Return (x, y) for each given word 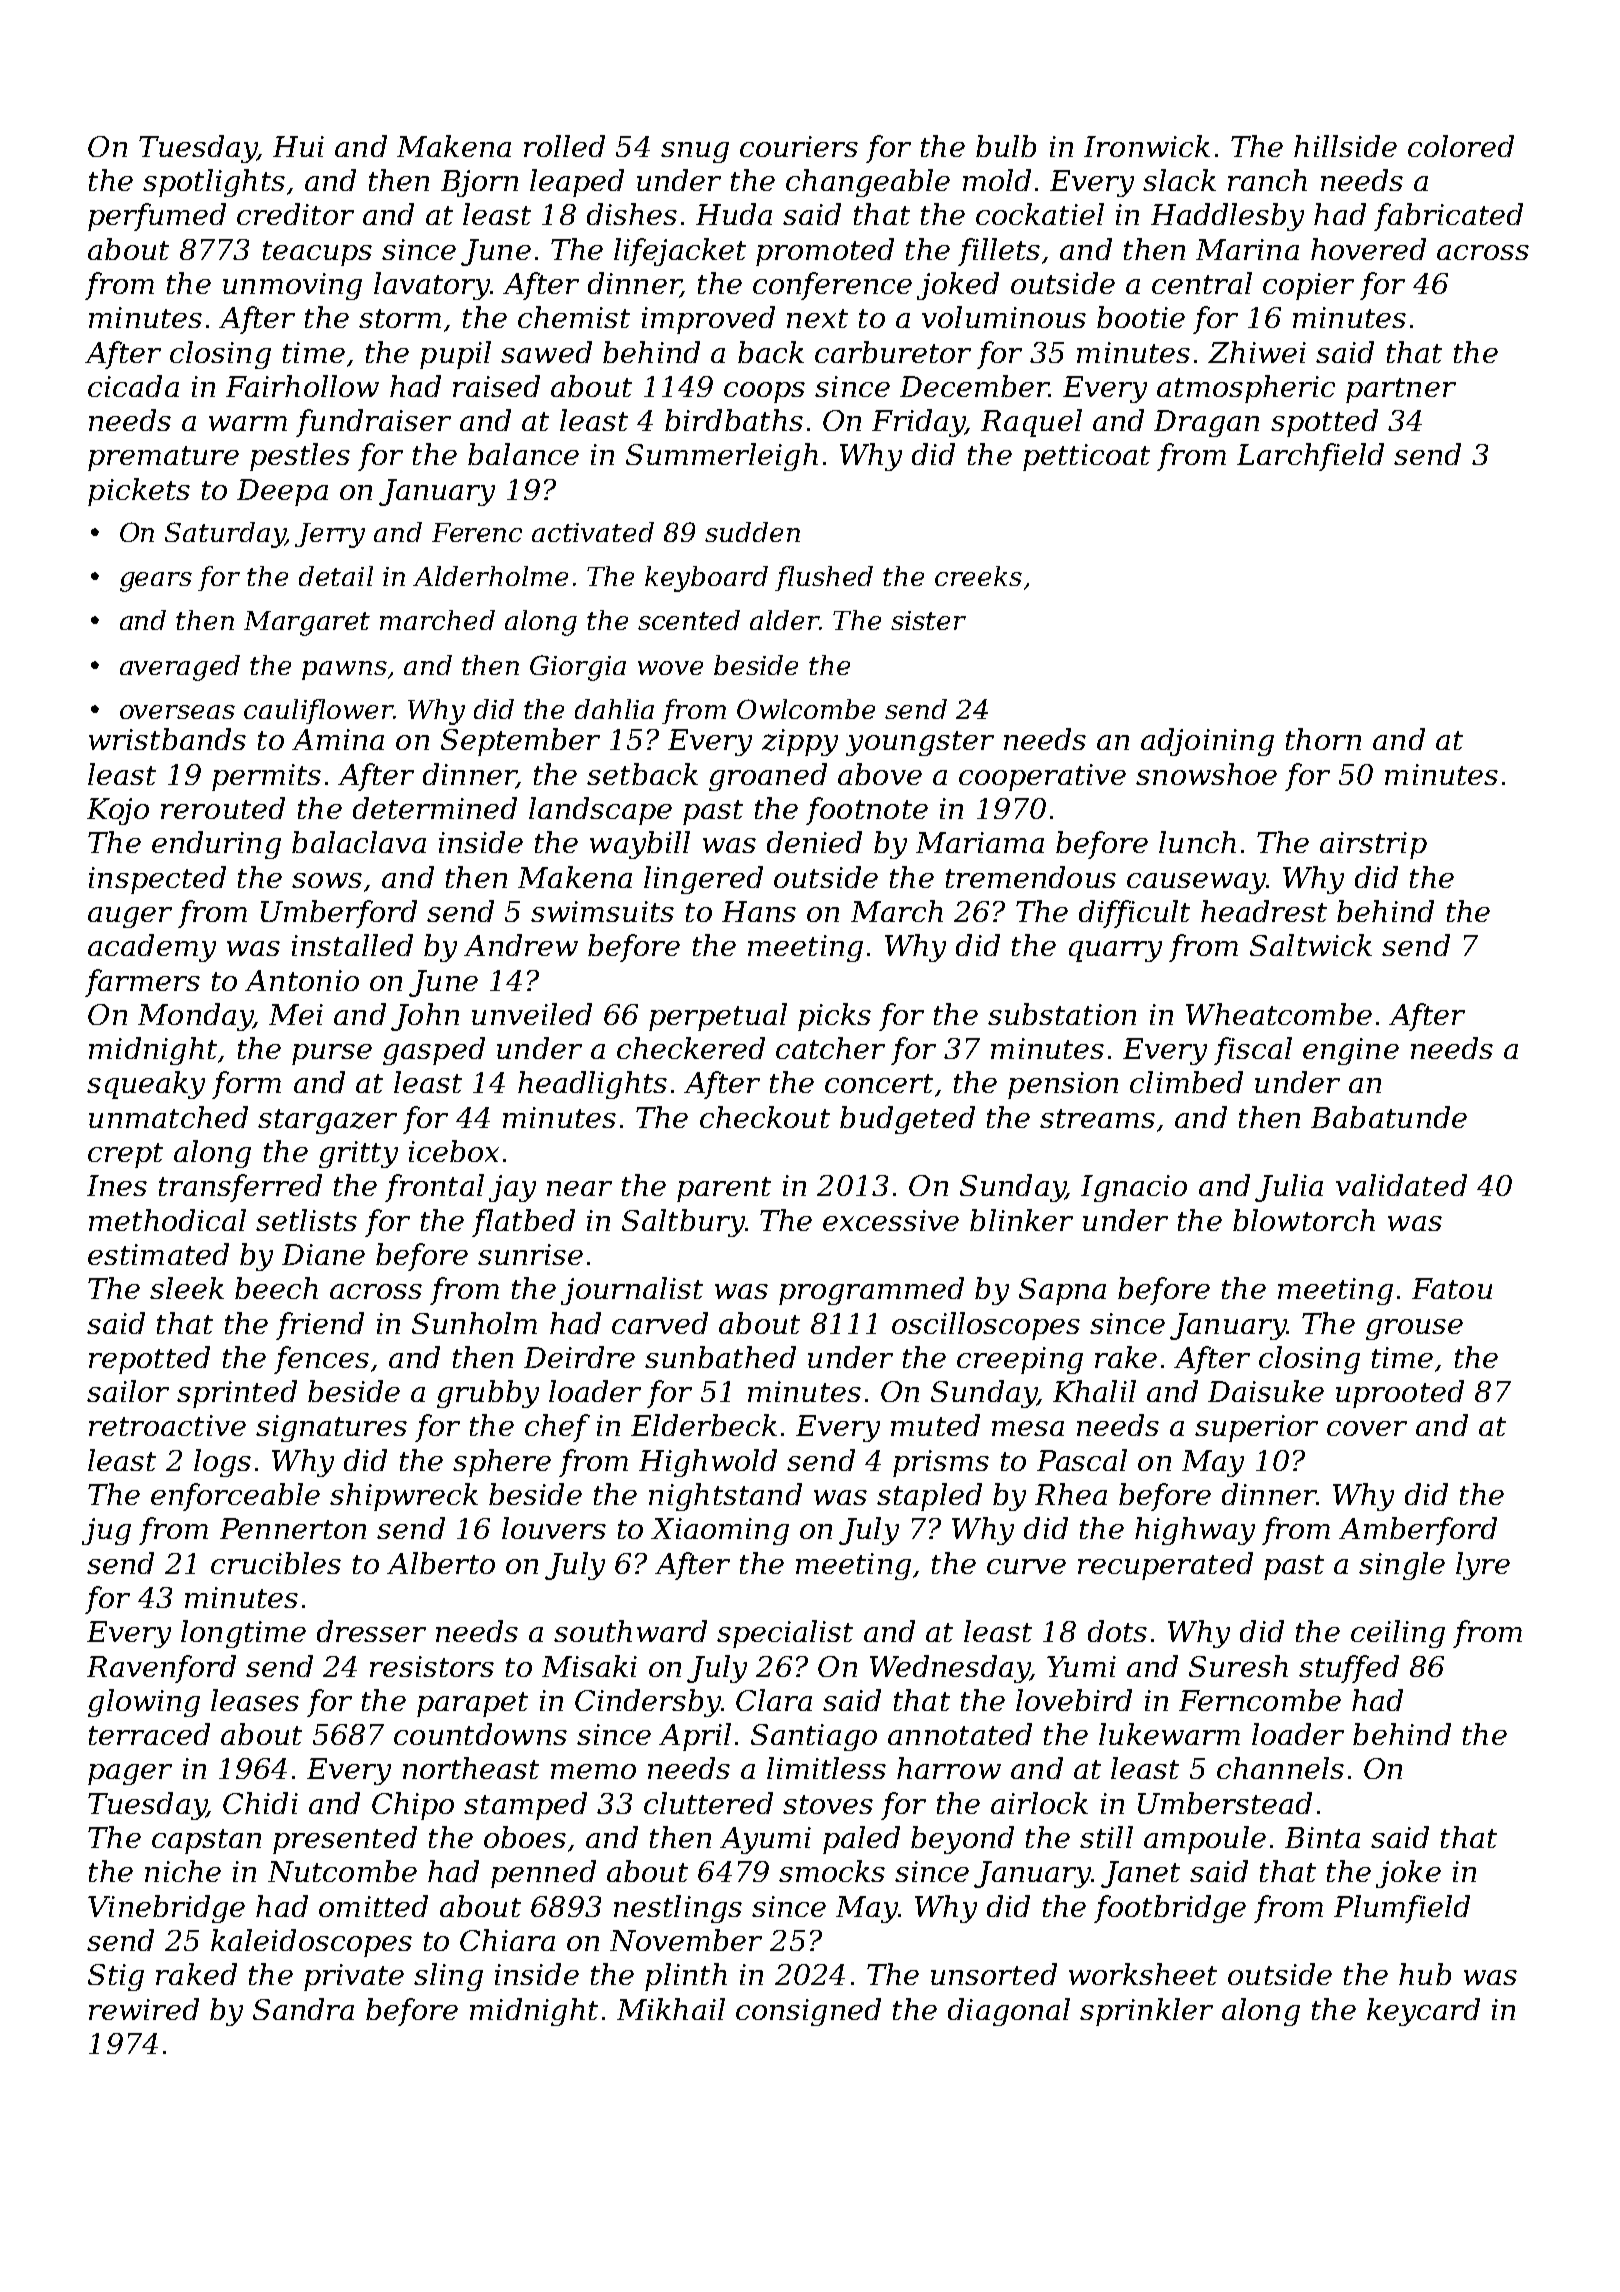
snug (695, 152)
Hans (759, 911)
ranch (1267, 180)
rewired (144, 2009)
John (425, 1017)
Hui (298, 146)
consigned (808, 2012)
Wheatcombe (1279, 1014)
